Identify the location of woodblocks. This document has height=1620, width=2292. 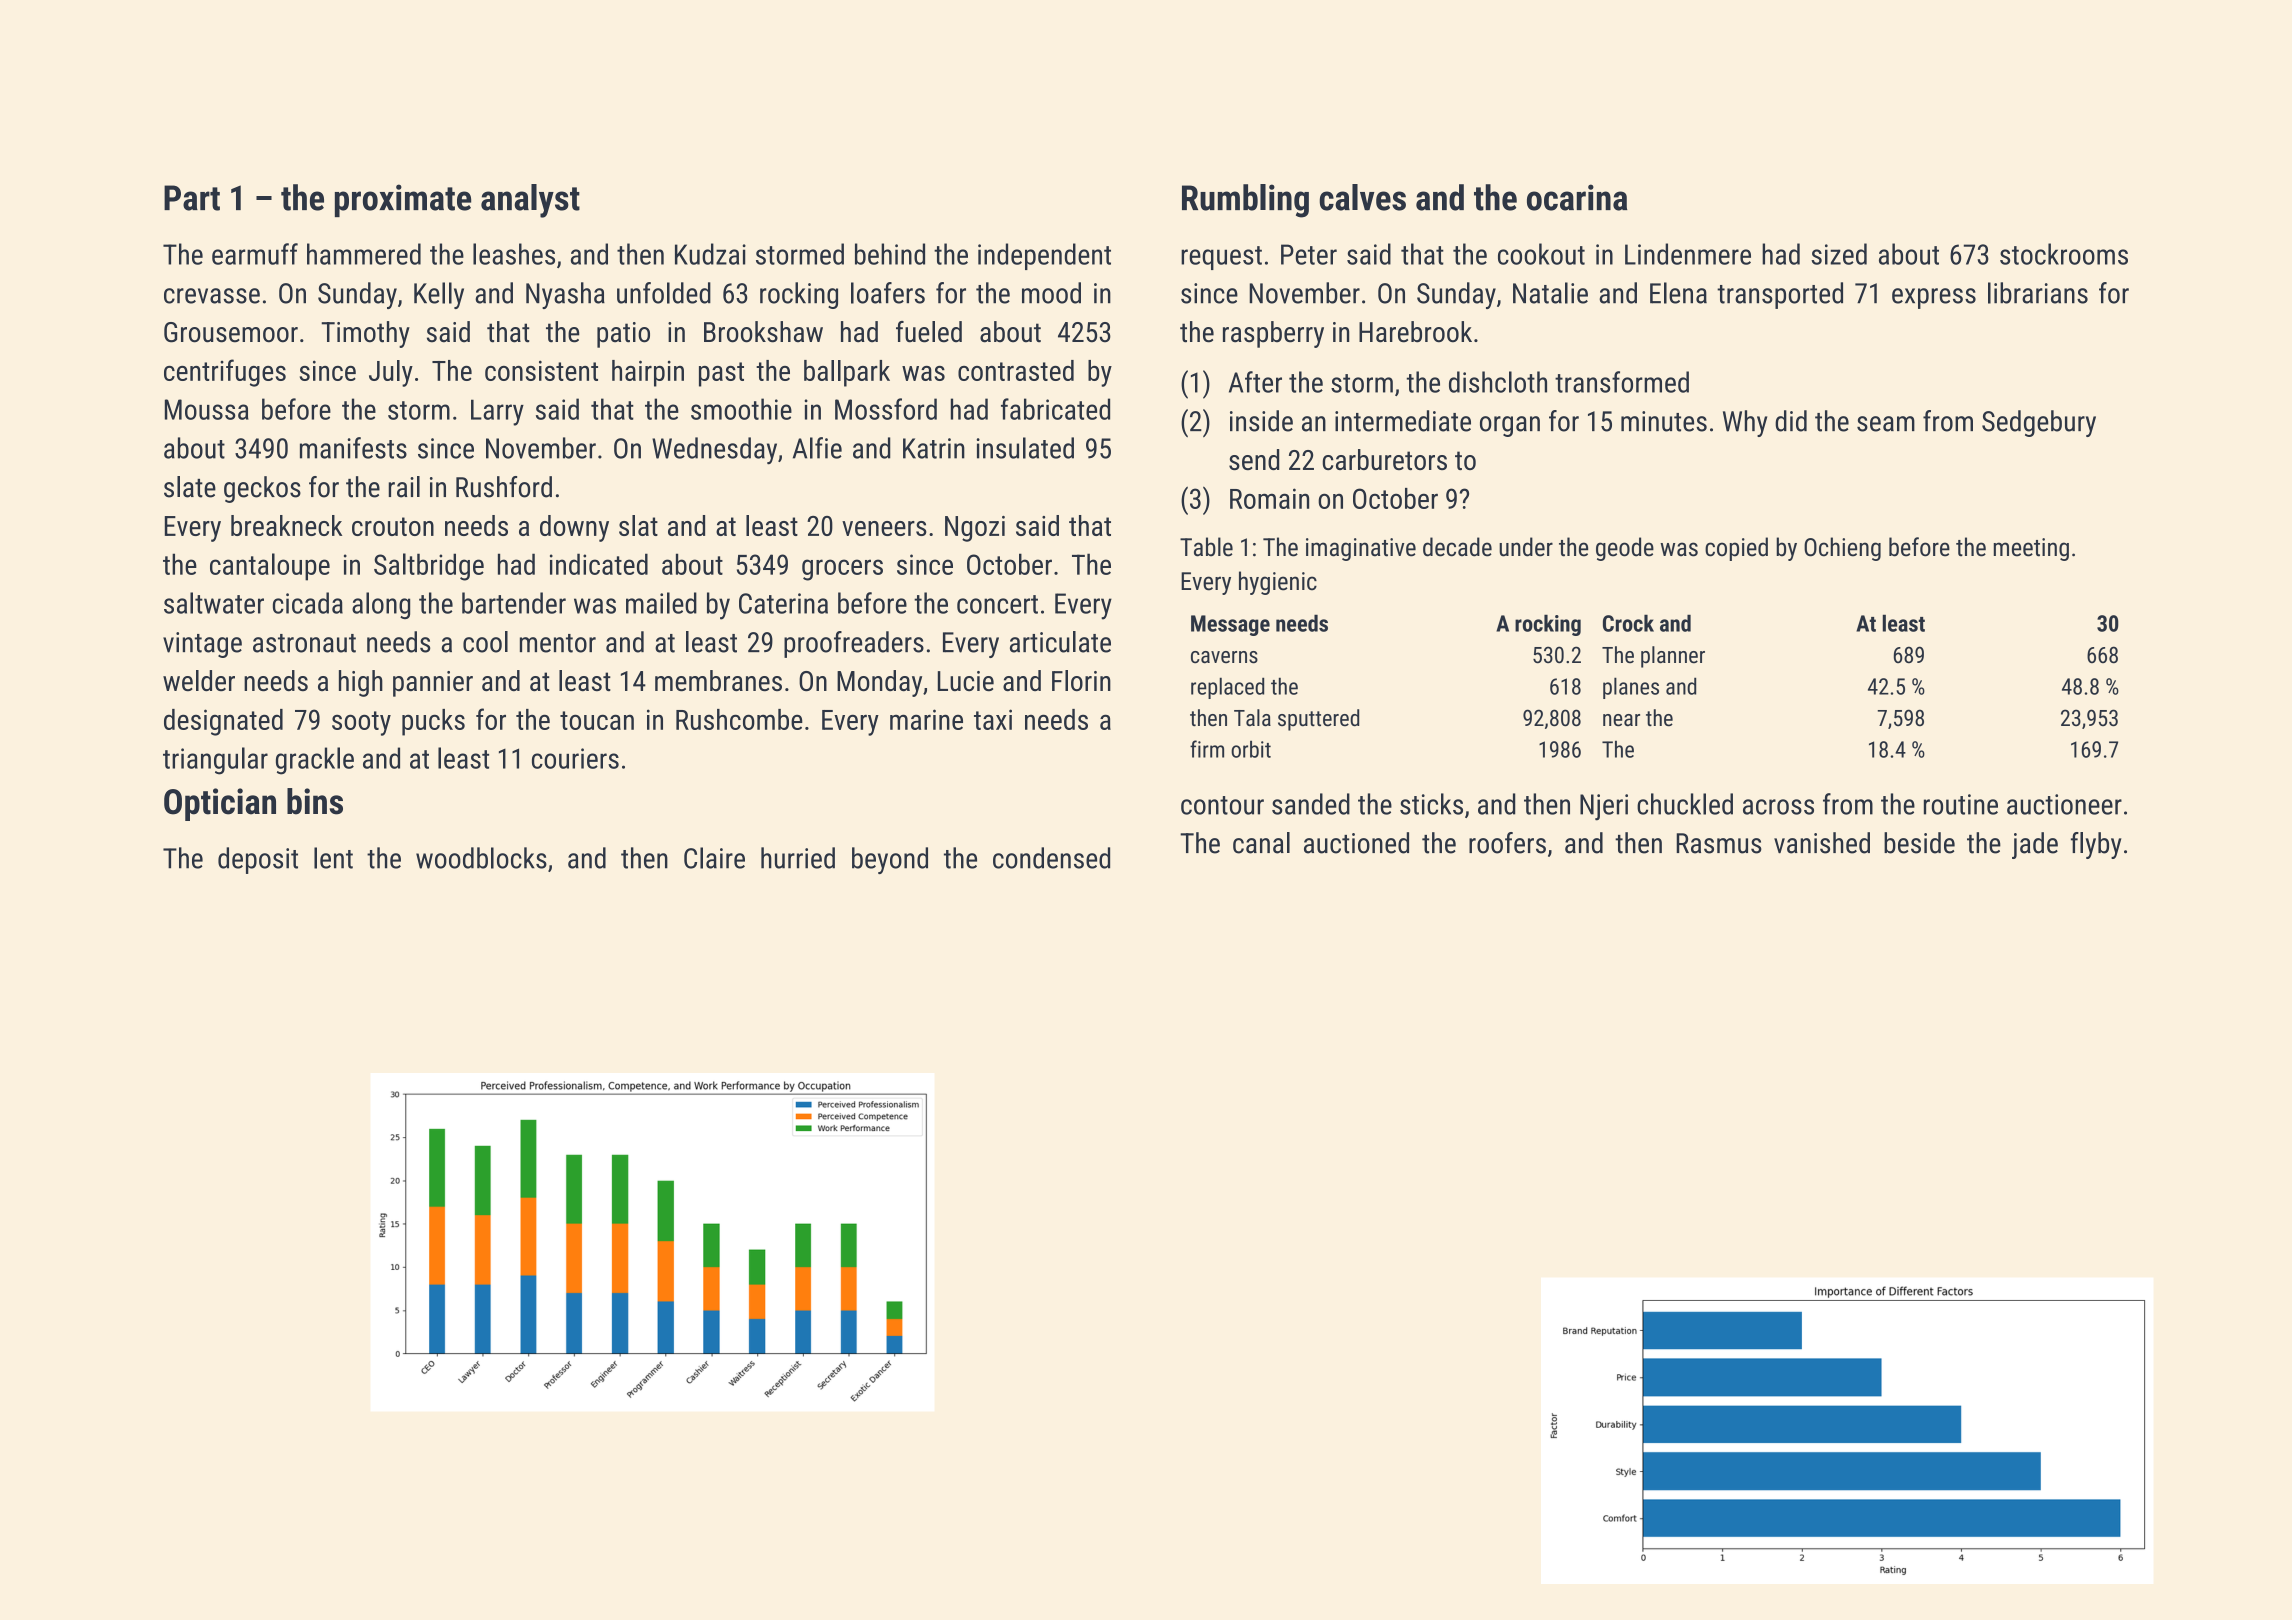
(481, 858).
